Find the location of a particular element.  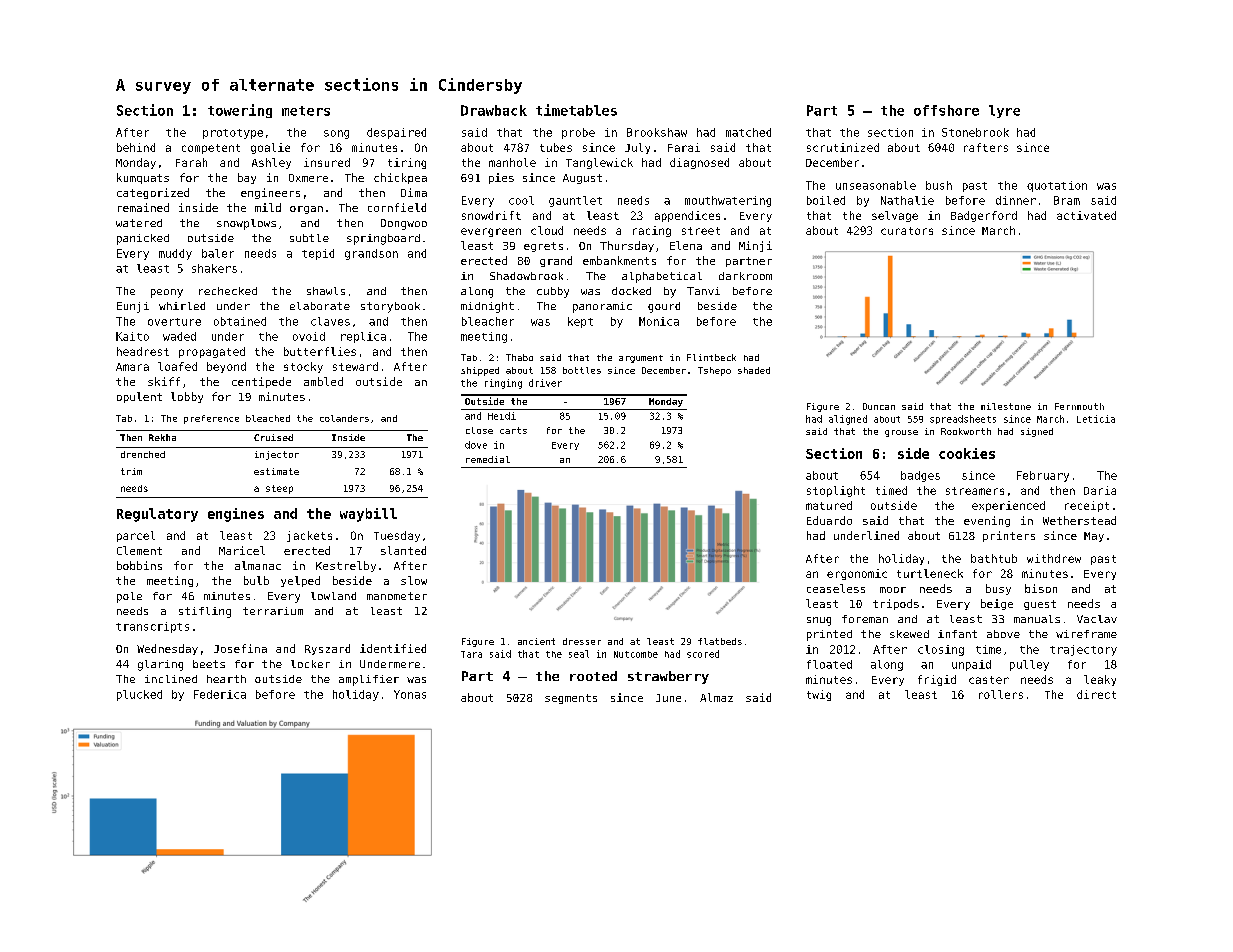

Stonebrook is located at coordinates (975, 132).
